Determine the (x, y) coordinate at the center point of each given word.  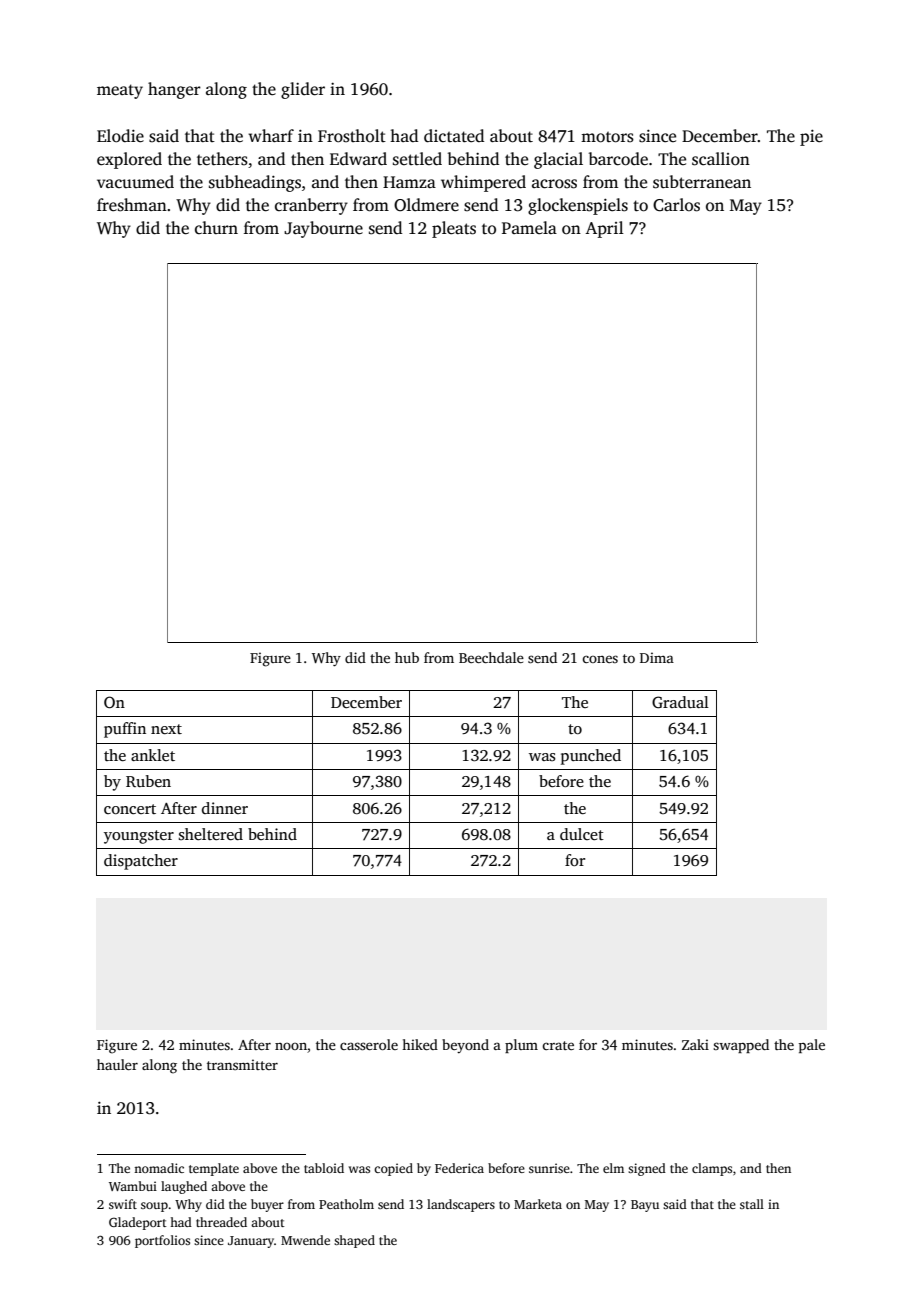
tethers (222, 159)
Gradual (680, 702)
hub (407, 657)
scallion (721, 159)
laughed (184, 1187)
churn (216, 227)
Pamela (529, 228)
